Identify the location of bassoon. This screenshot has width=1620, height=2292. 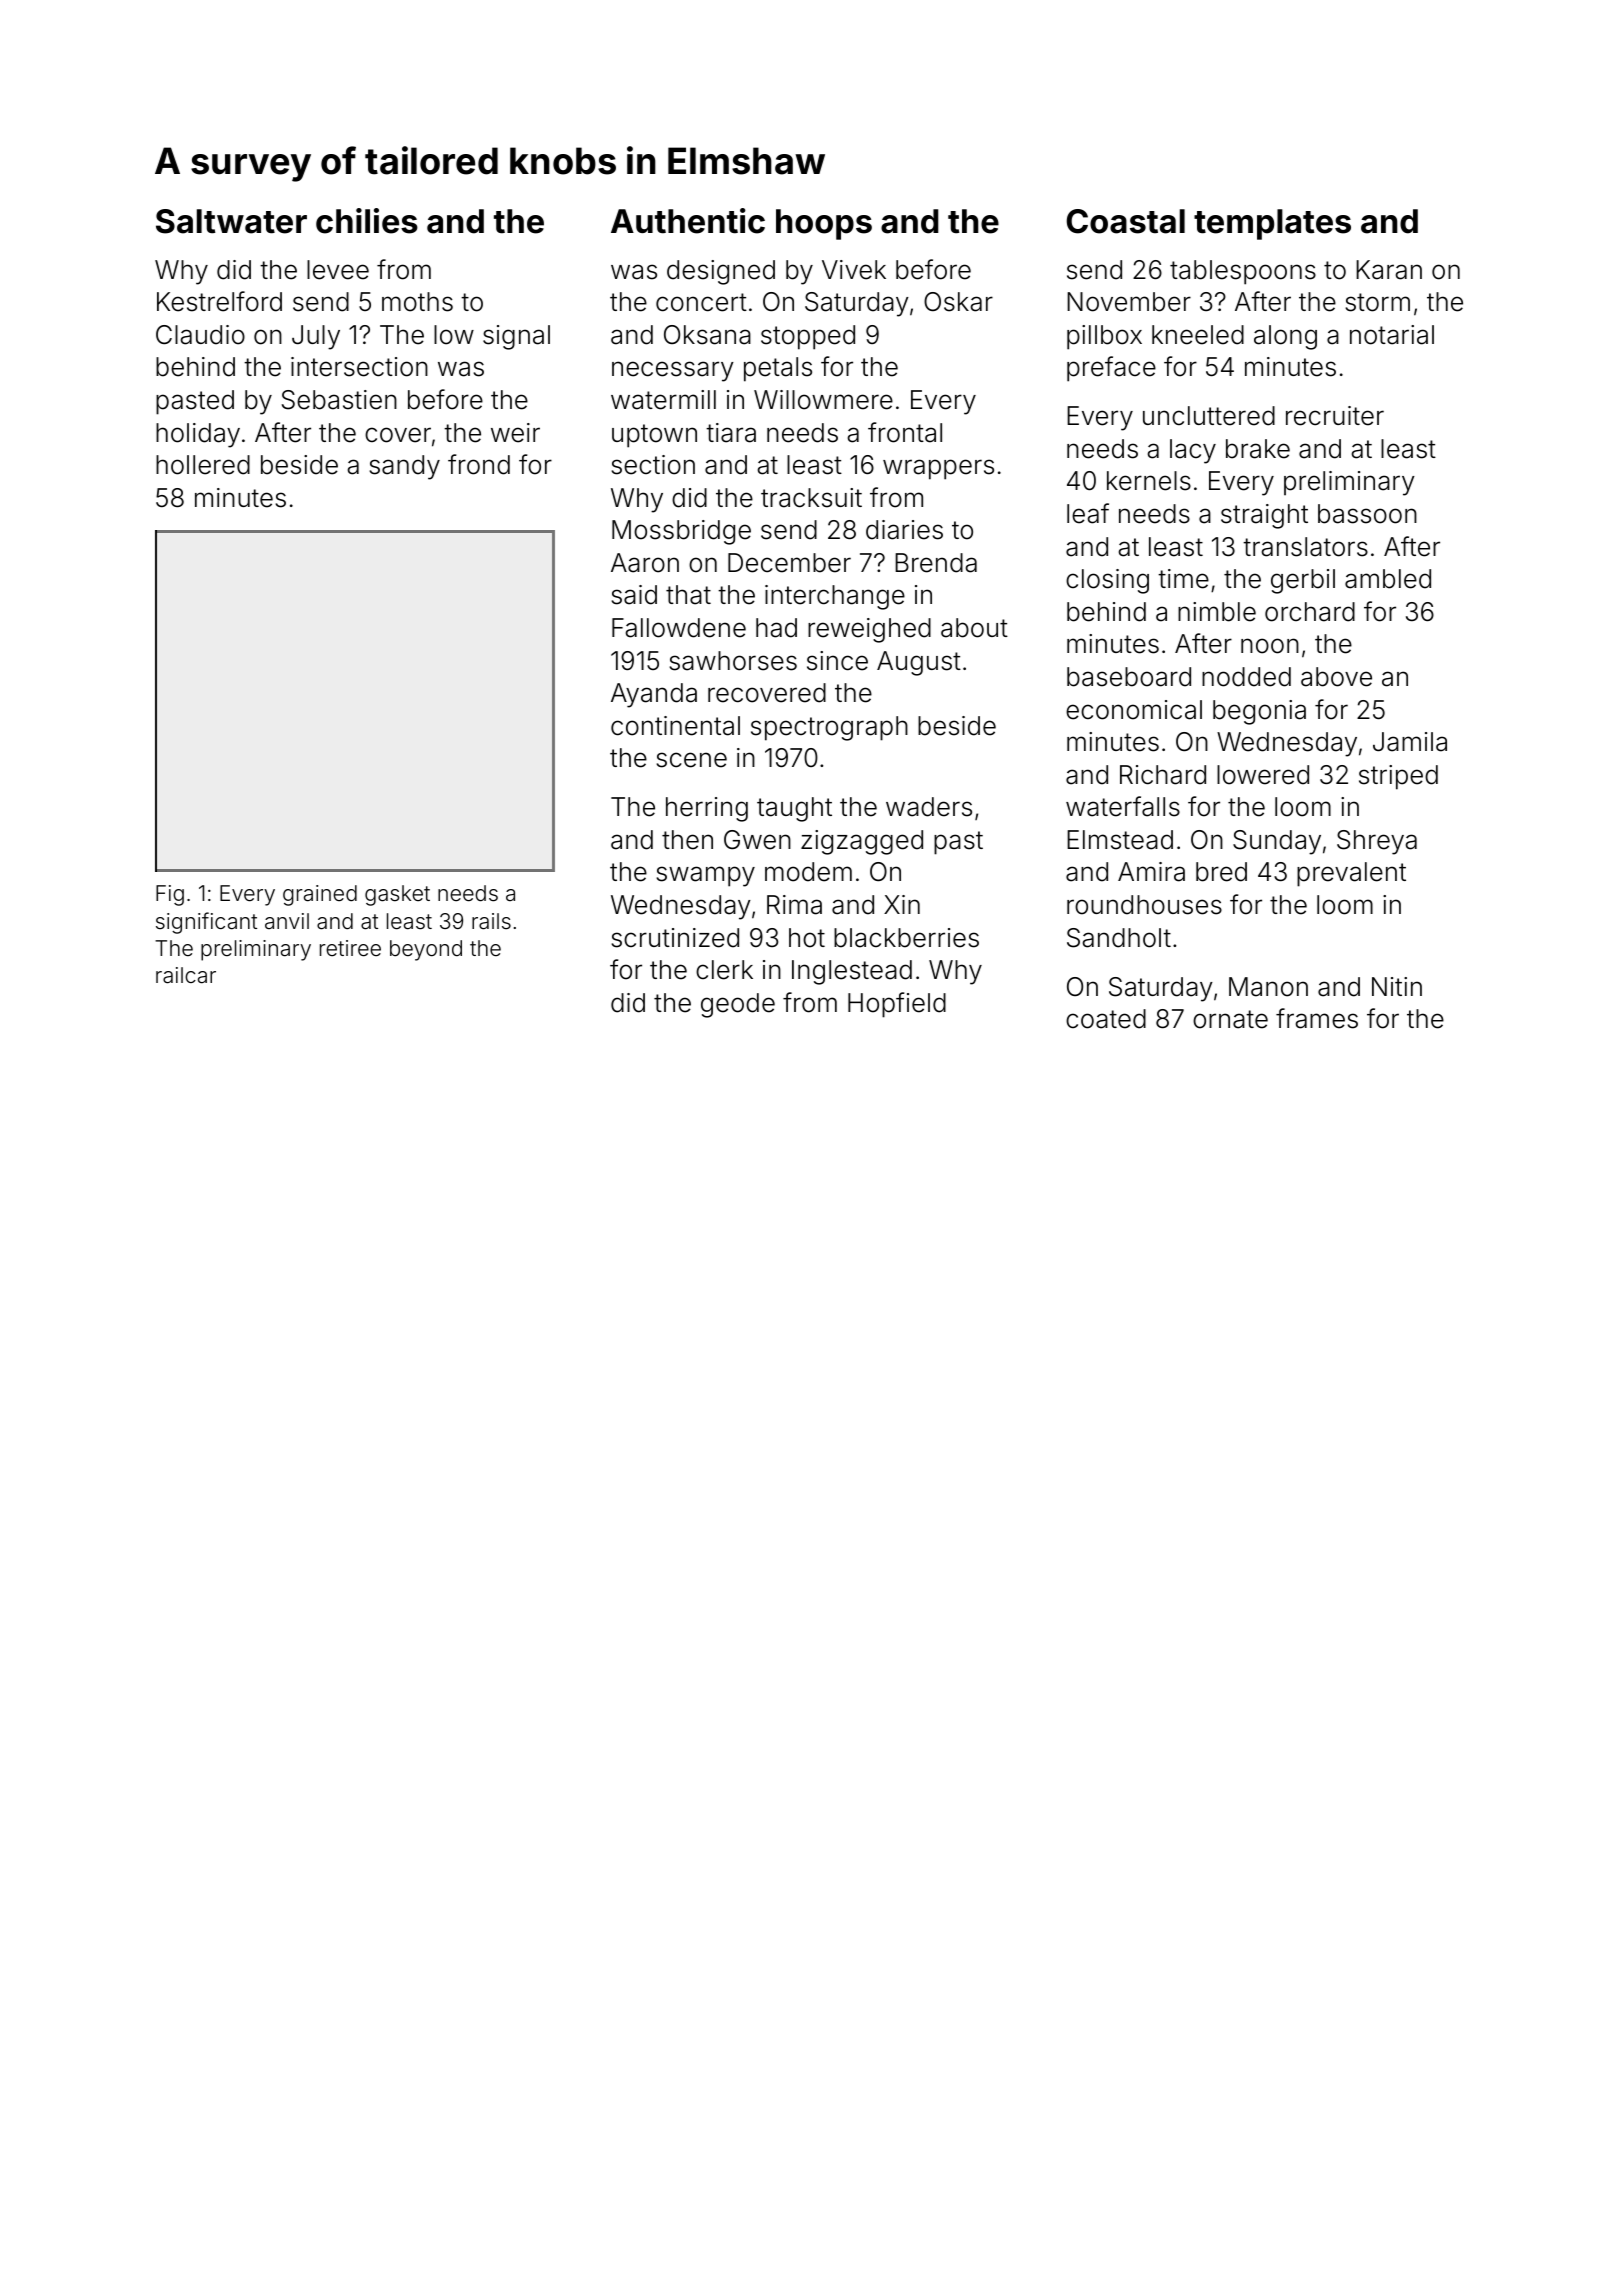
(1367, 514).
